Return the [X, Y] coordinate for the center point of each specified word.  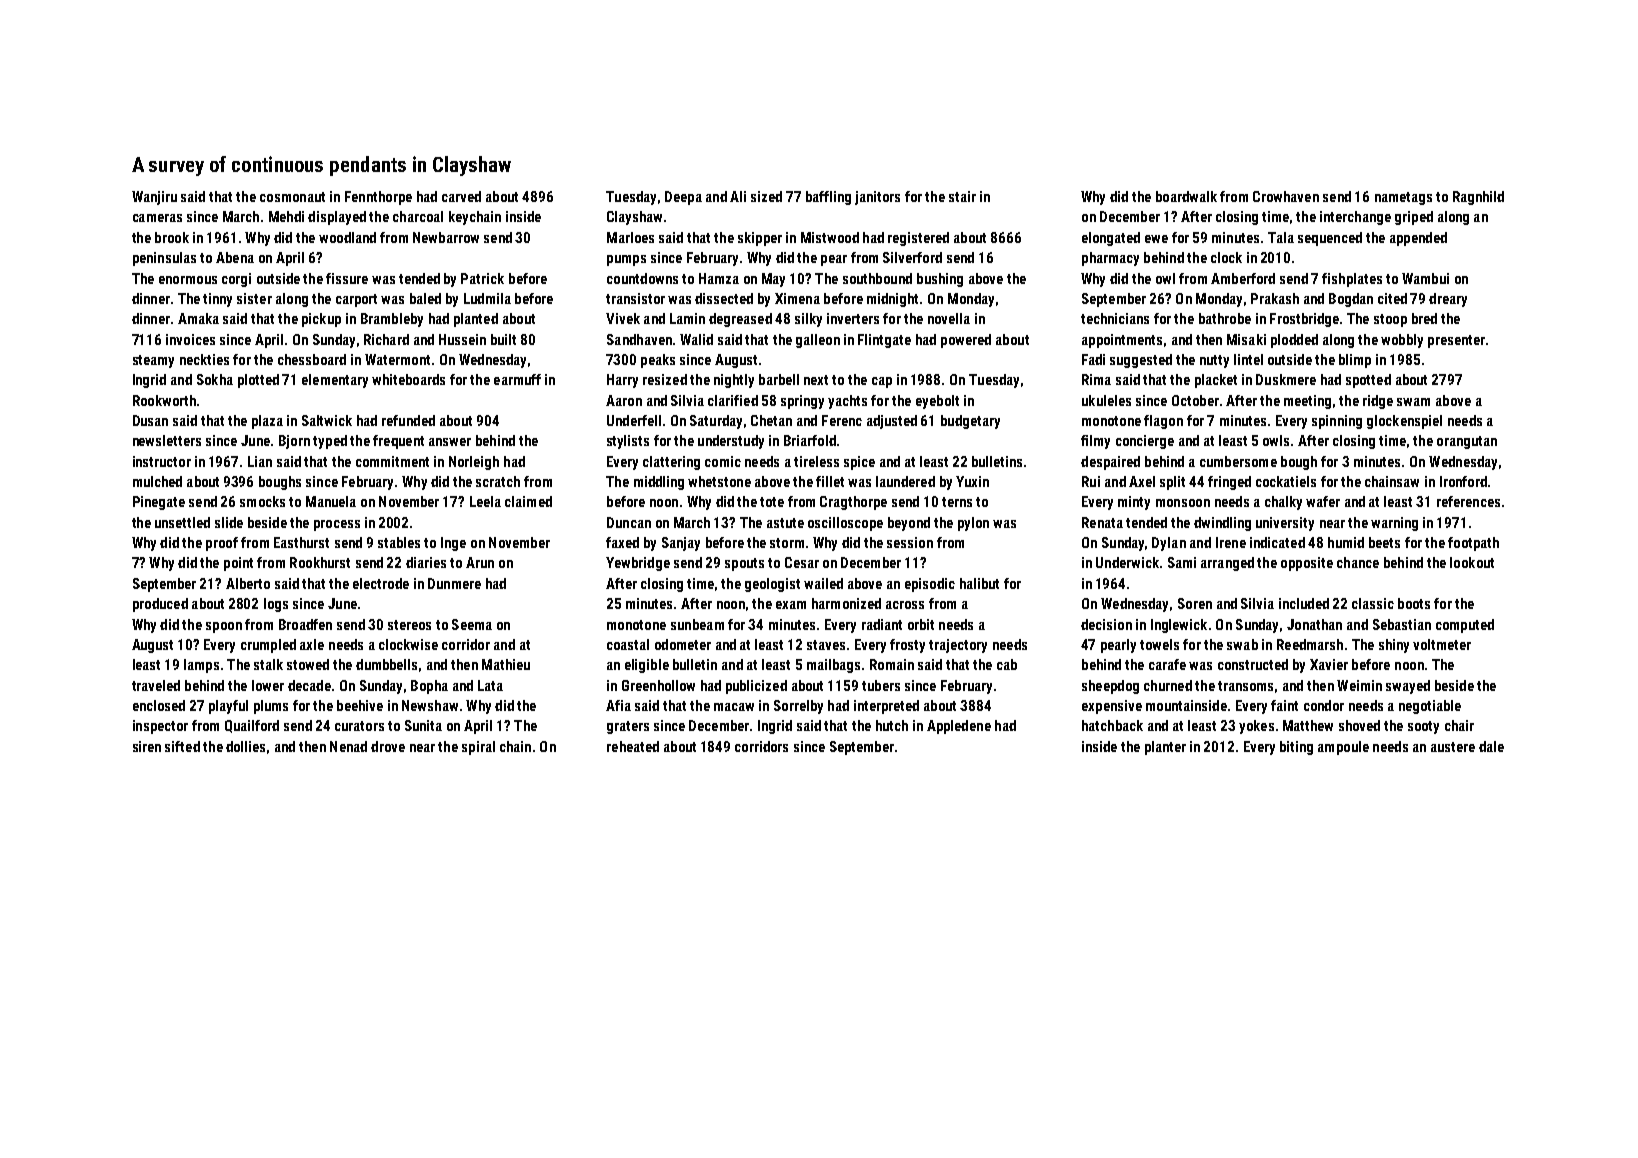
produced [160, 605]
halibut [979, 583]
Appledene [959, 727]
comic [723, 461]
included [1304, 603]
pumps [626, 260]
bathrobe [1225, 318]
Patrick [482, 278]
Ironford [1463, 481]
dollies [245, 746]
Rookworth [164, 400]
